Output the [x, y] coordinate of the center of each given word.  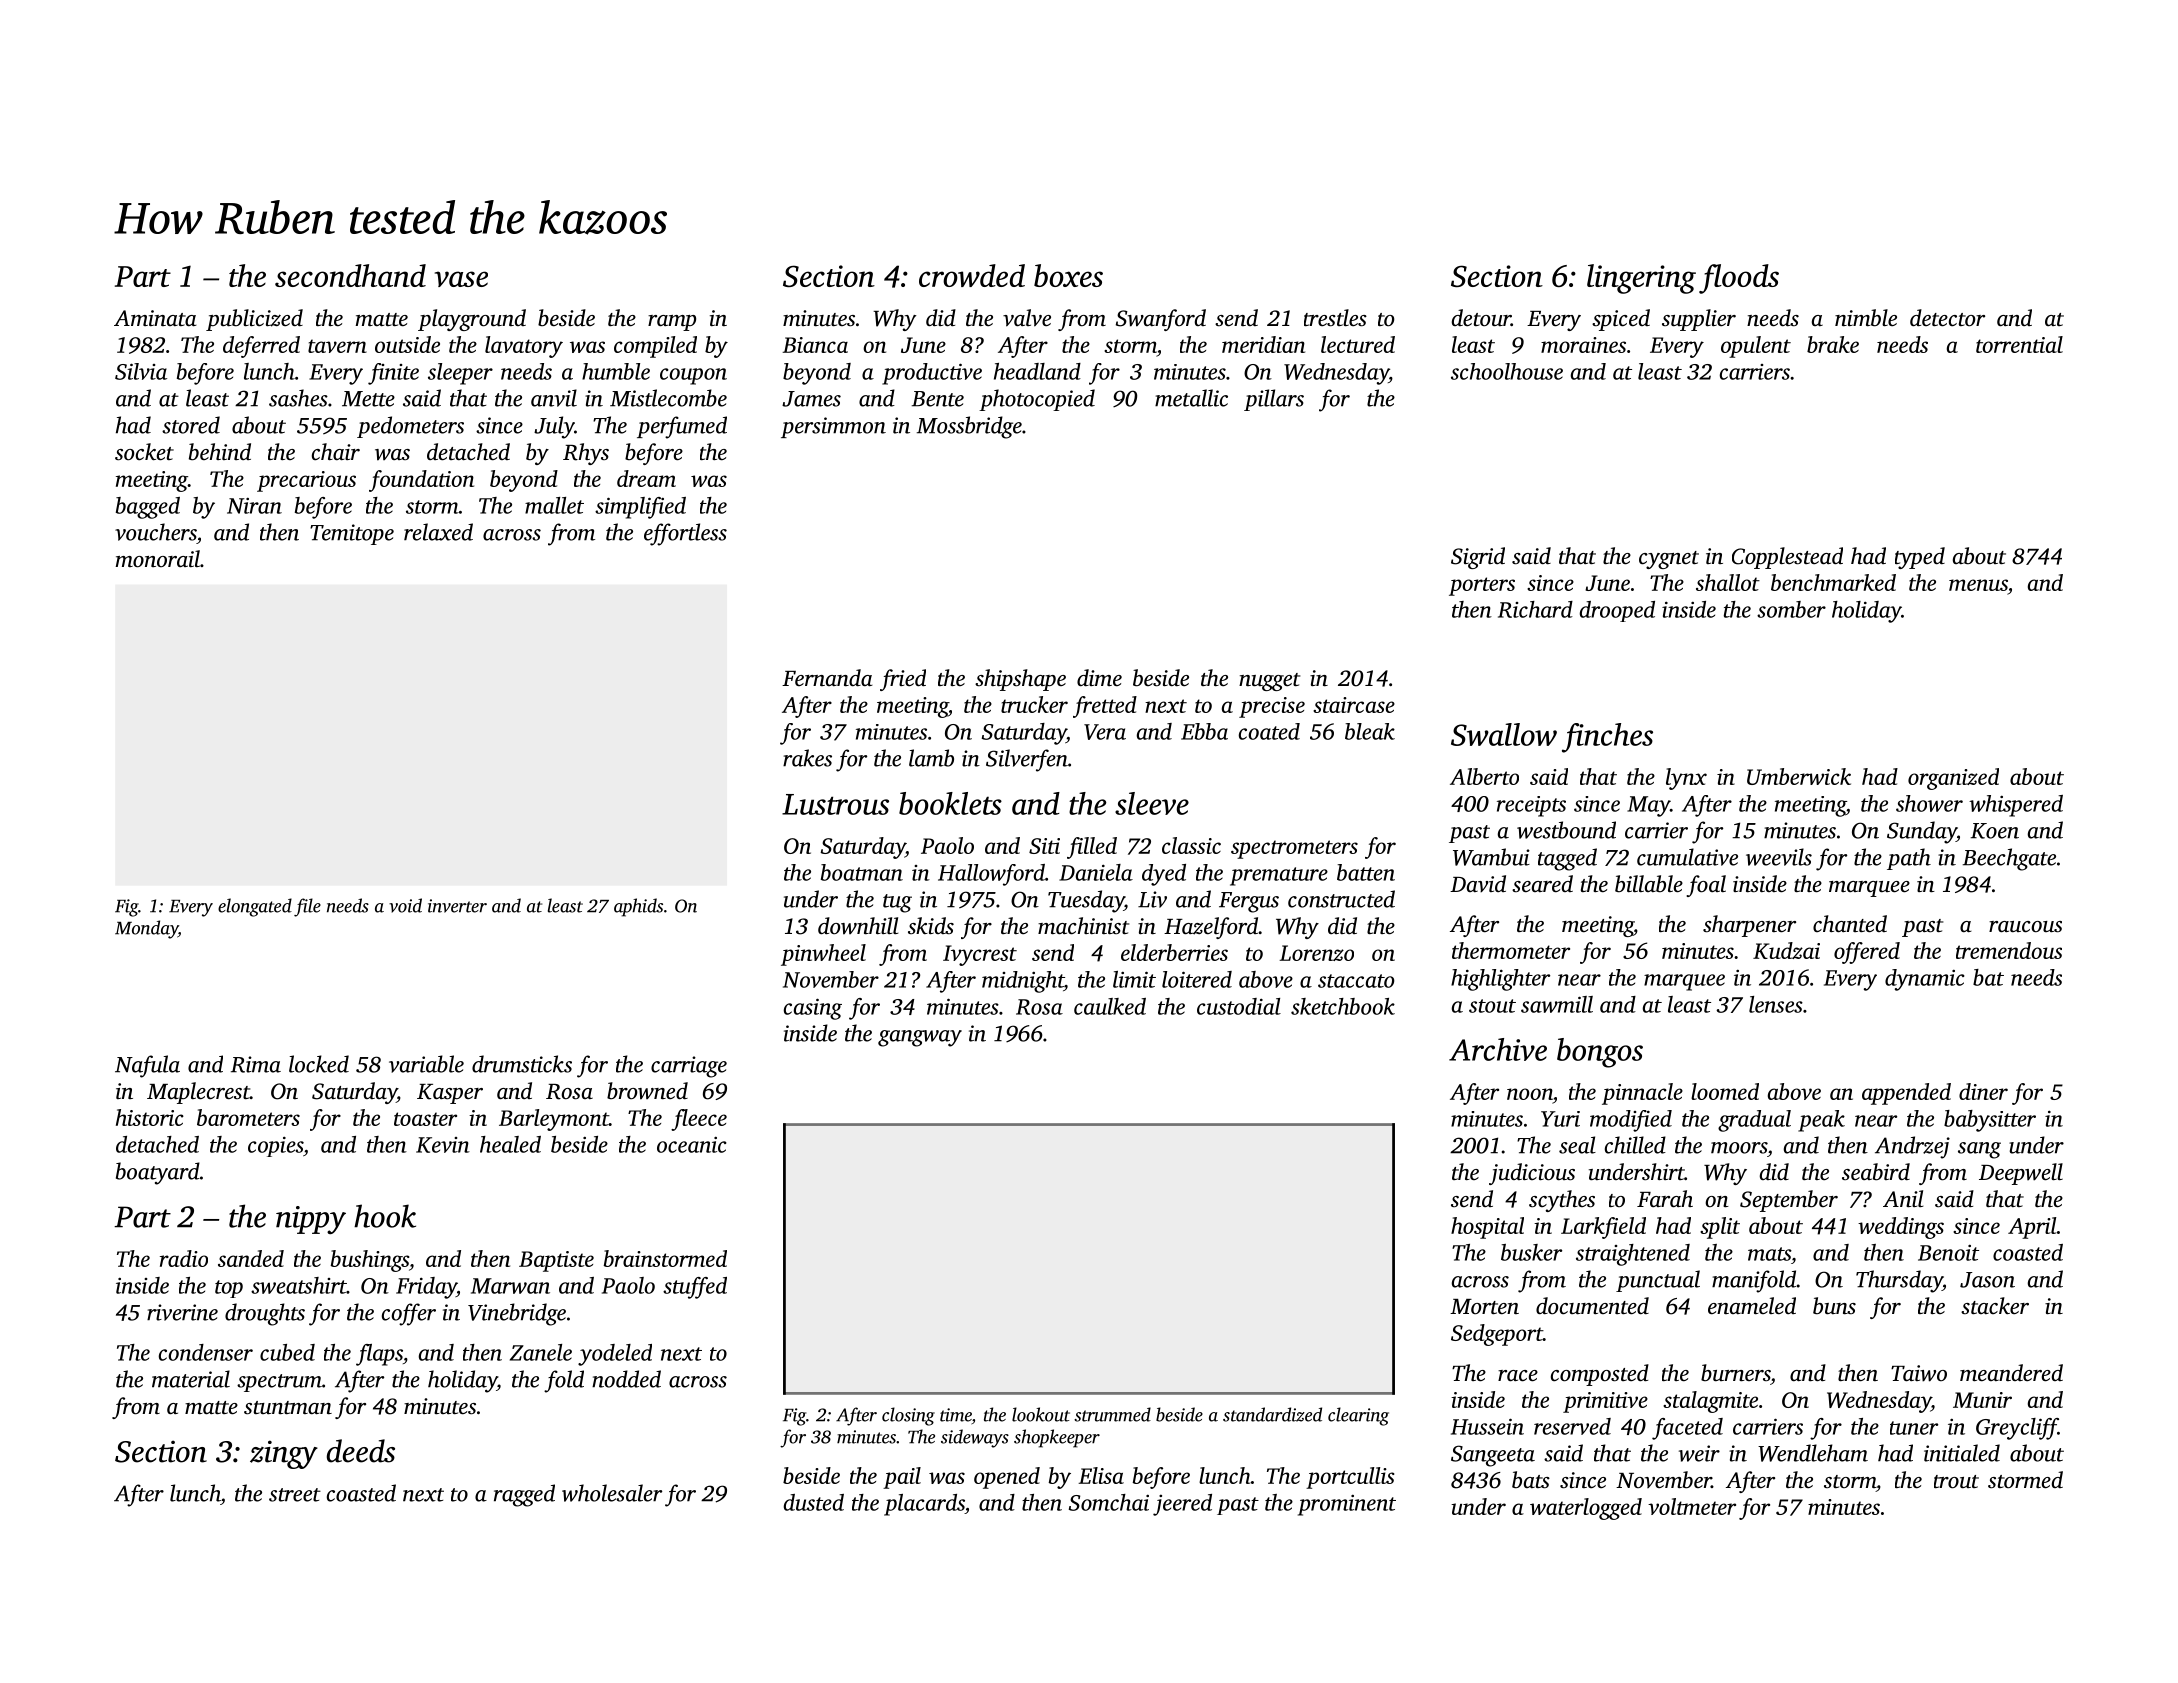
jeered [1182, 1505]
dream [646, 478]
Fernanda [827, 678]
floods [1739, 279]
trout [1956, 1482]
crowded [972, 275]
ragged [524, 1495]
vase [461, 279]
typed [1920, 558]
